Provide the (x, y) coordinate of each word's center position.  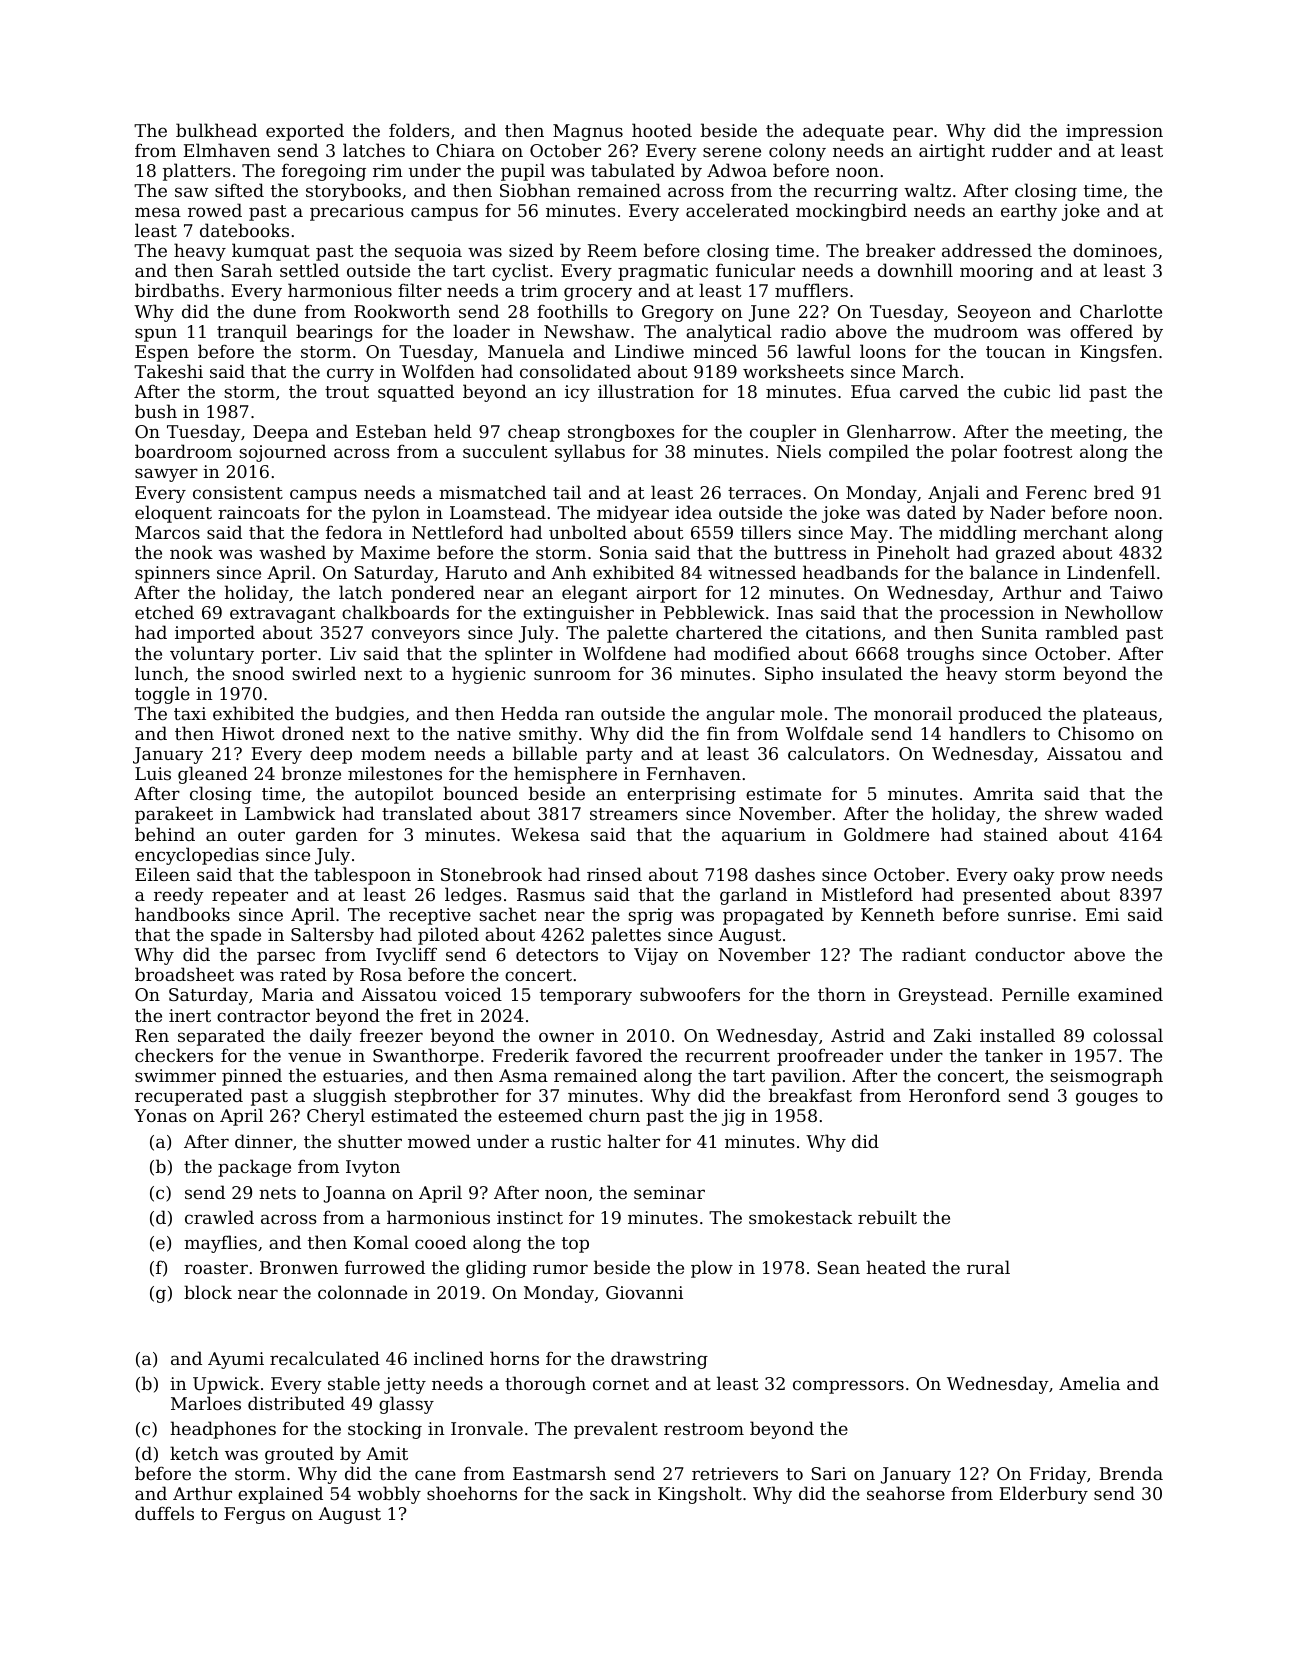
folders (419, 130)
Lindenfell (1111, 572)
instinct (530, 1217)
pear (913, 134)
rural (988, 1267)
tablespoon (362, 876)
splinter (519, 655)
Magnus (588, 132)
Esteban (391, 431)
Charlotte (1121, 311)
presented (1007, 896)
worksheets (793, 371)
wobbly (389, 1495)
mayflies (220, 1244)
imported (215, 634)
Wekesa (545, 834)
